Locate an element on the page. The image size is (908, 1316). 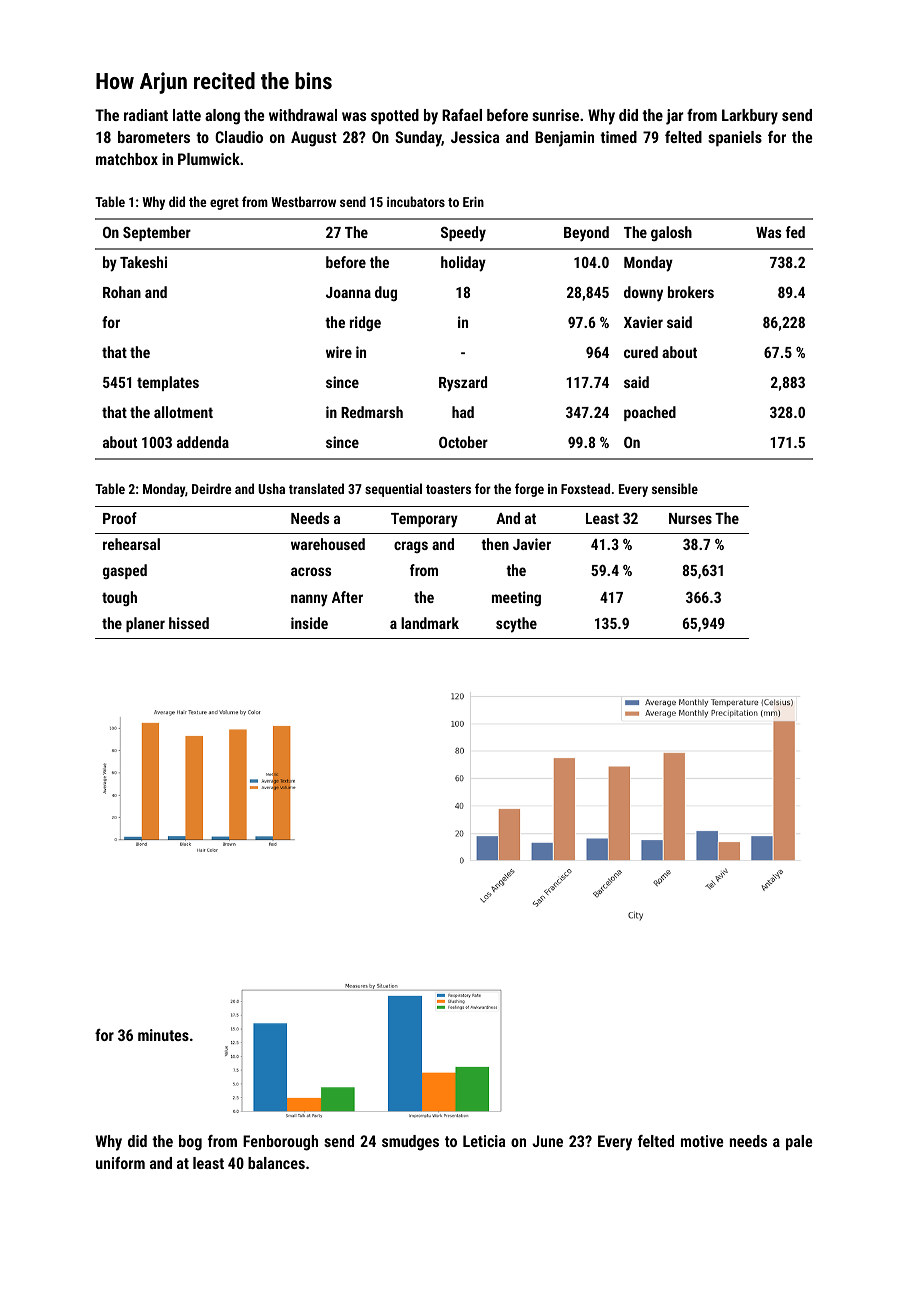
motive is located at coordinates (702, 1141).
